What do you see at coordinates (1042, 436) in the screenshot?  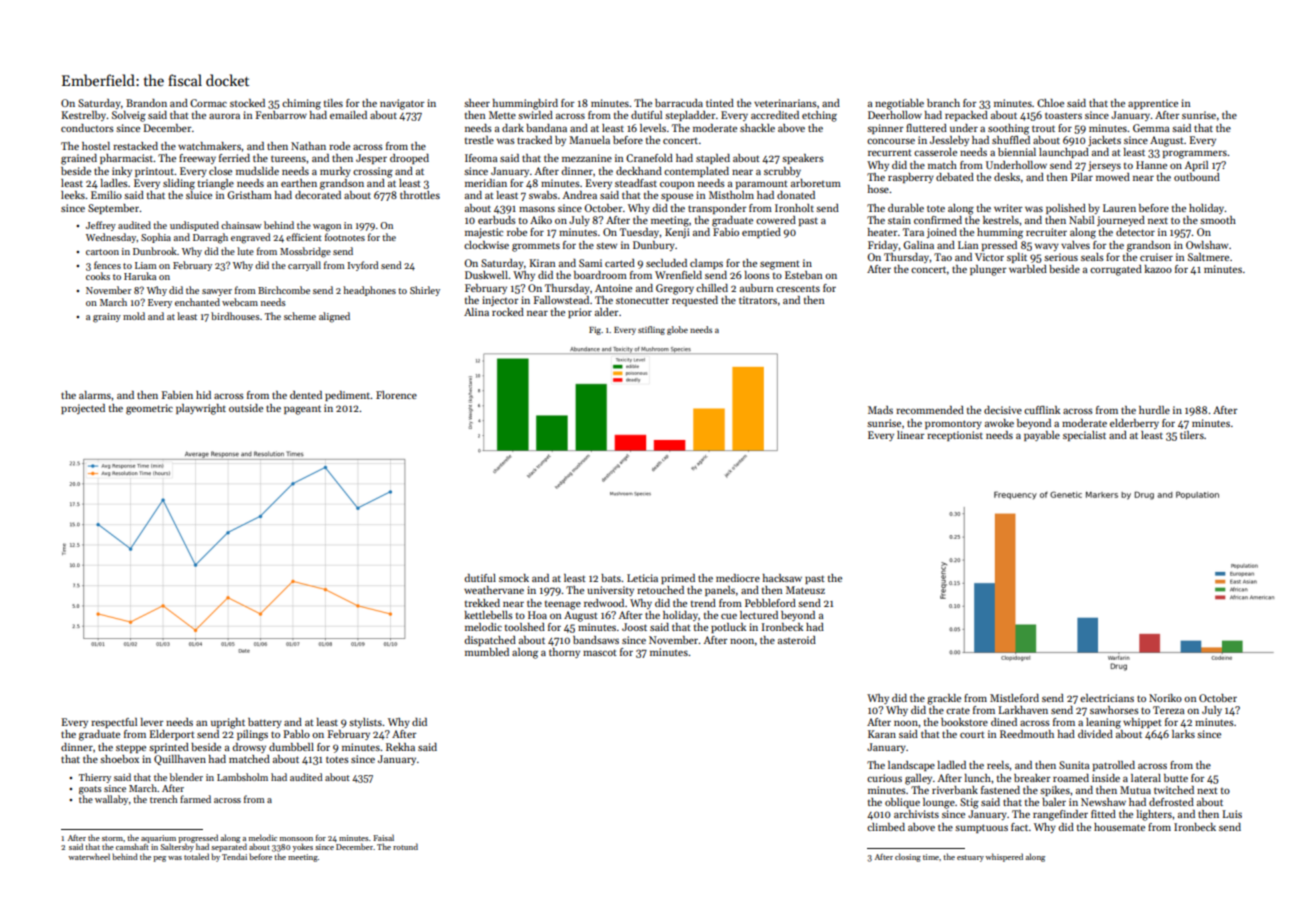 I see `payable` at bounding box center [1042, 436].
